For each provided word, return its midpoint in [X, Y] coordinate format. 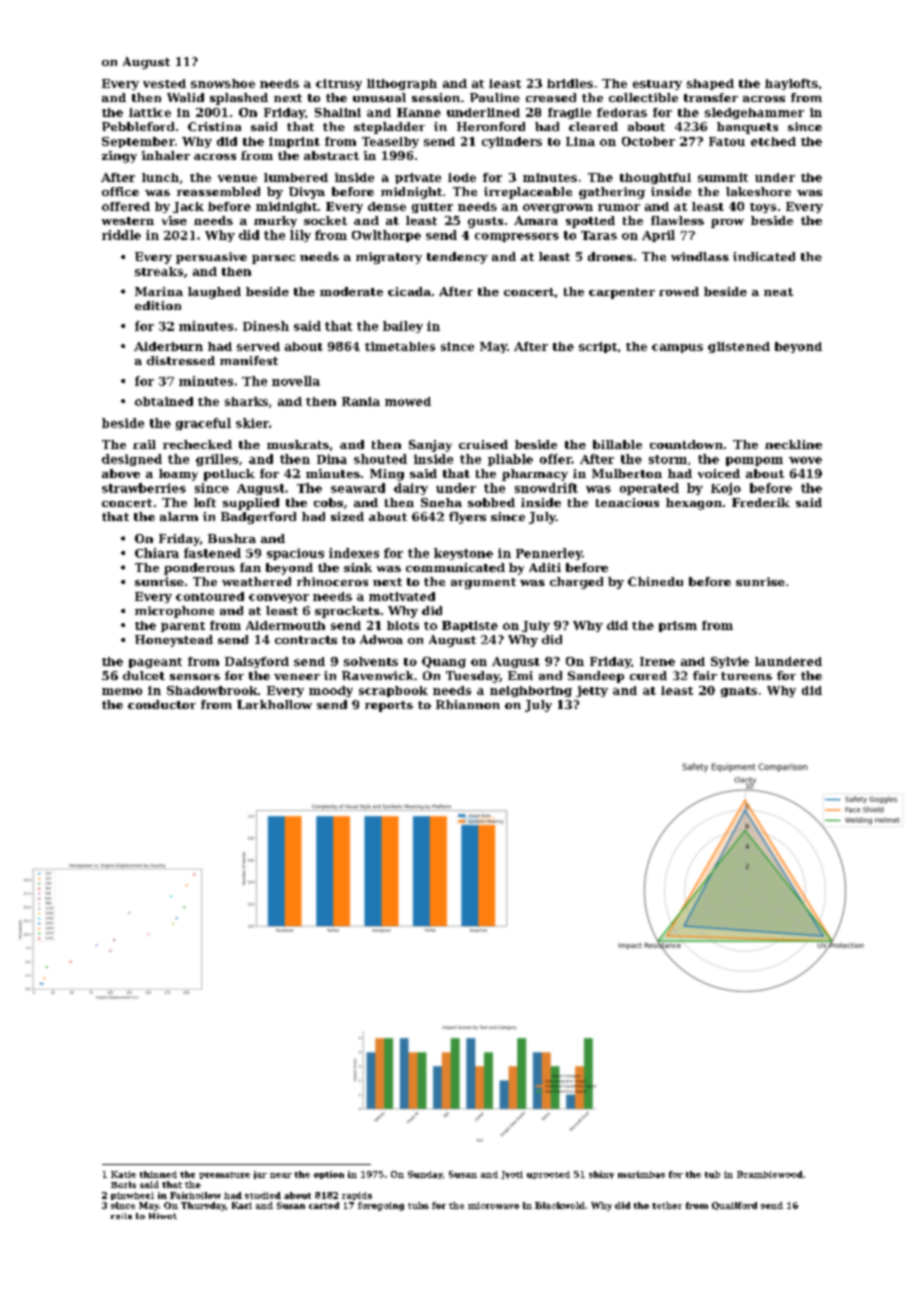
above [121, 473]
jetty [592, 691]
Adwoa [381, 639]
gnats [739, 692]
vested [164, 83]
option [329, 1175]
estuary [657, 85]
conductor [162, 704]
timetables [400, 346]
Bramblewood [770, 1174]
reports [389, 706]
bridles [570, 83]
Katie [123, 1174]
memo [122, 691]
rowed [679, 291]
